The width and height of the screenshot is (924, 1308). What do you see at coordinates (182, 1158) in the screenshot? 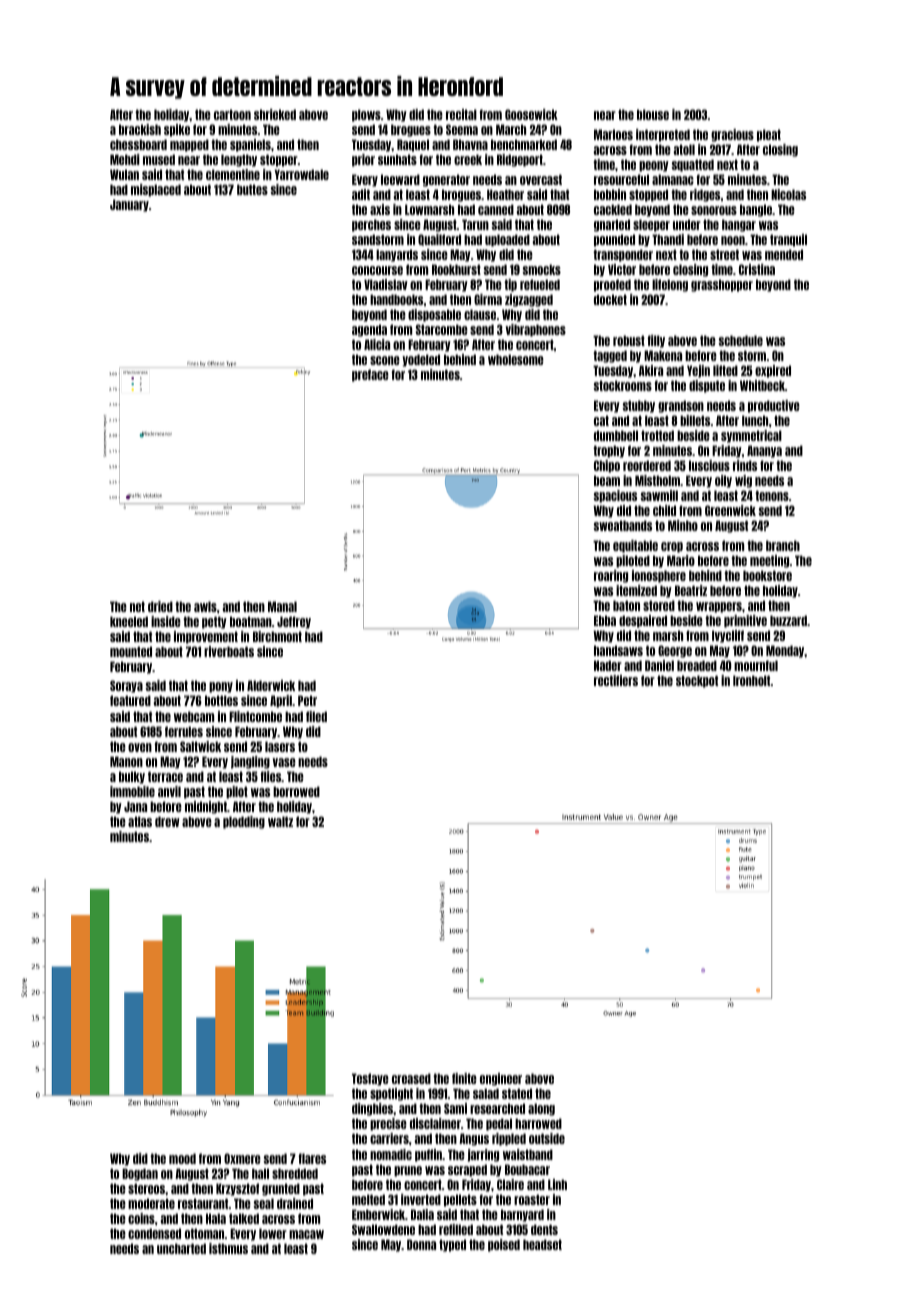
I see `mood` at bounding box center [182, 1158].
